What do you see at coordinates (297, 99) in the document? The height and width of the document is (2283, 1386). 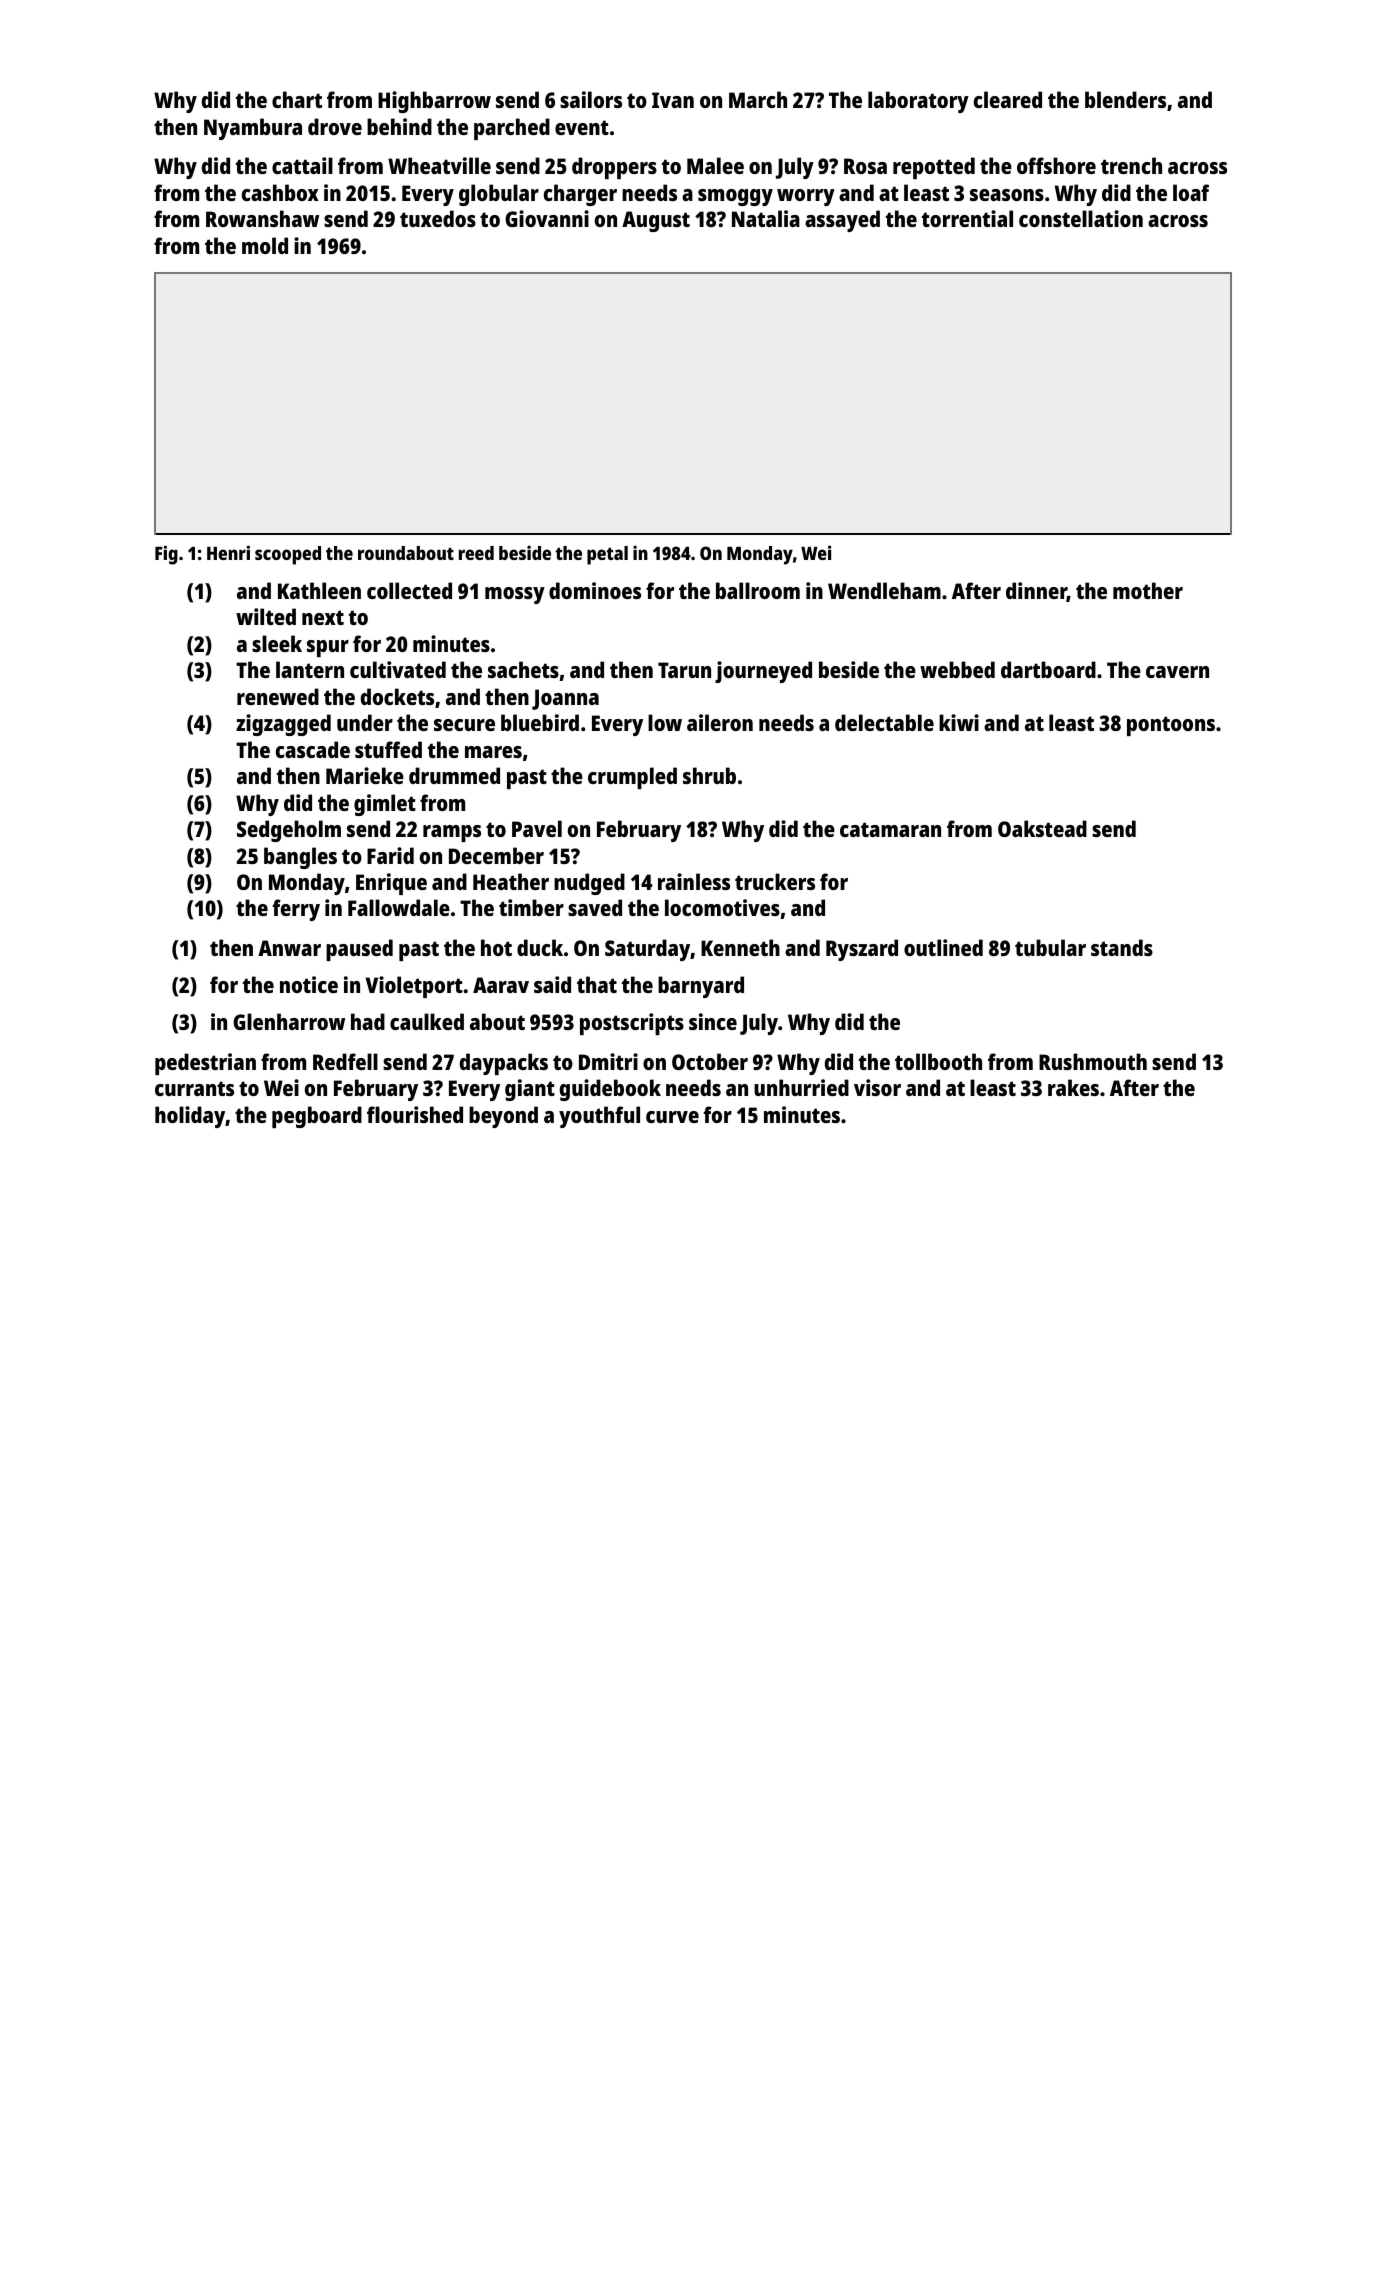 I see `chart` at bounding box center [297, 99].
